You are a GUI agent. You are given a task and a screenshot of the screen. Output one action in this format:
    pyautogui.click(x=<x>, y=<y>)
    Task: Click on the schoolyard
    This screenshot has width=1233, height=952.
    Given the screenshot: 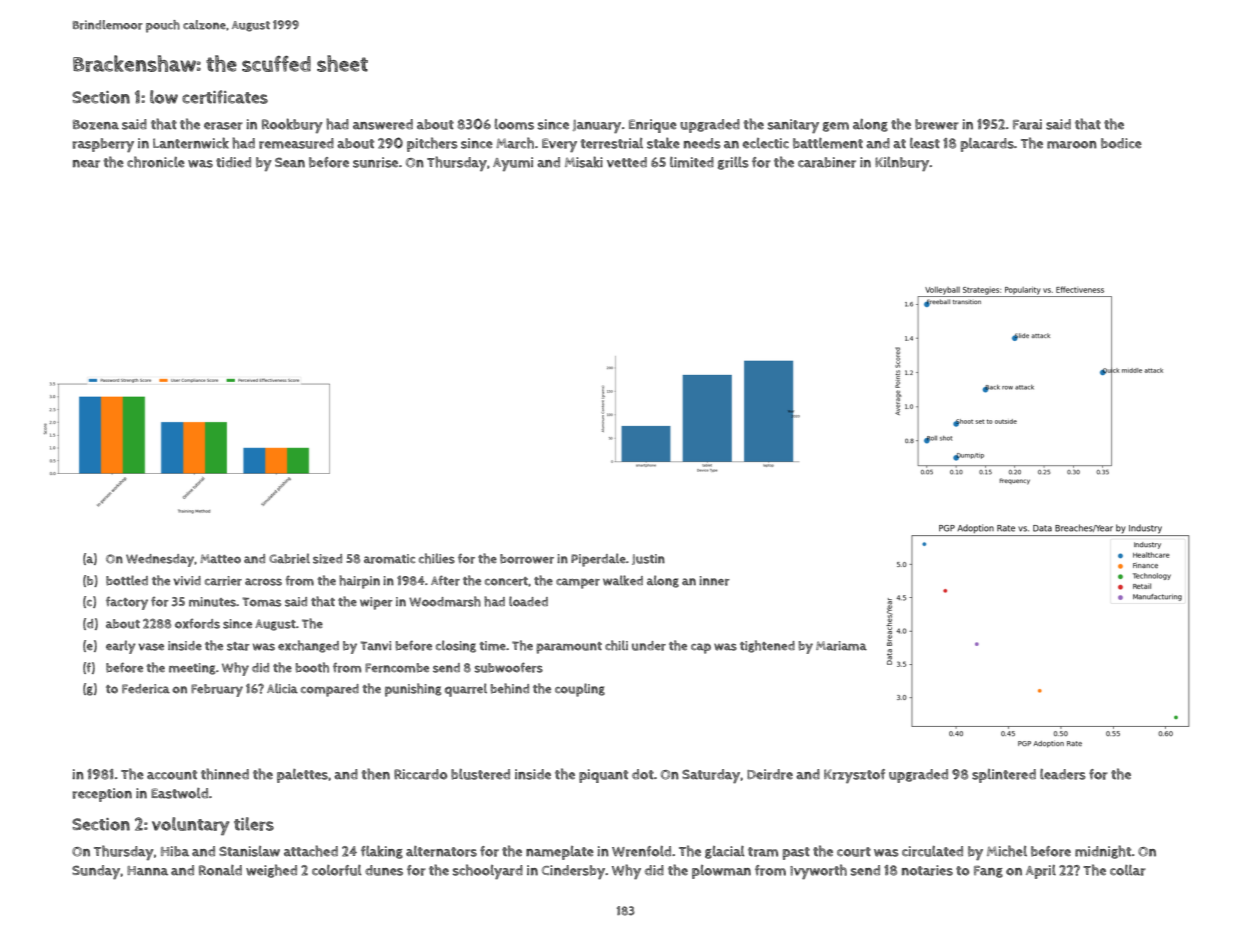 What is the action you would take?
    pyautogui.click(x=488, y=871)
